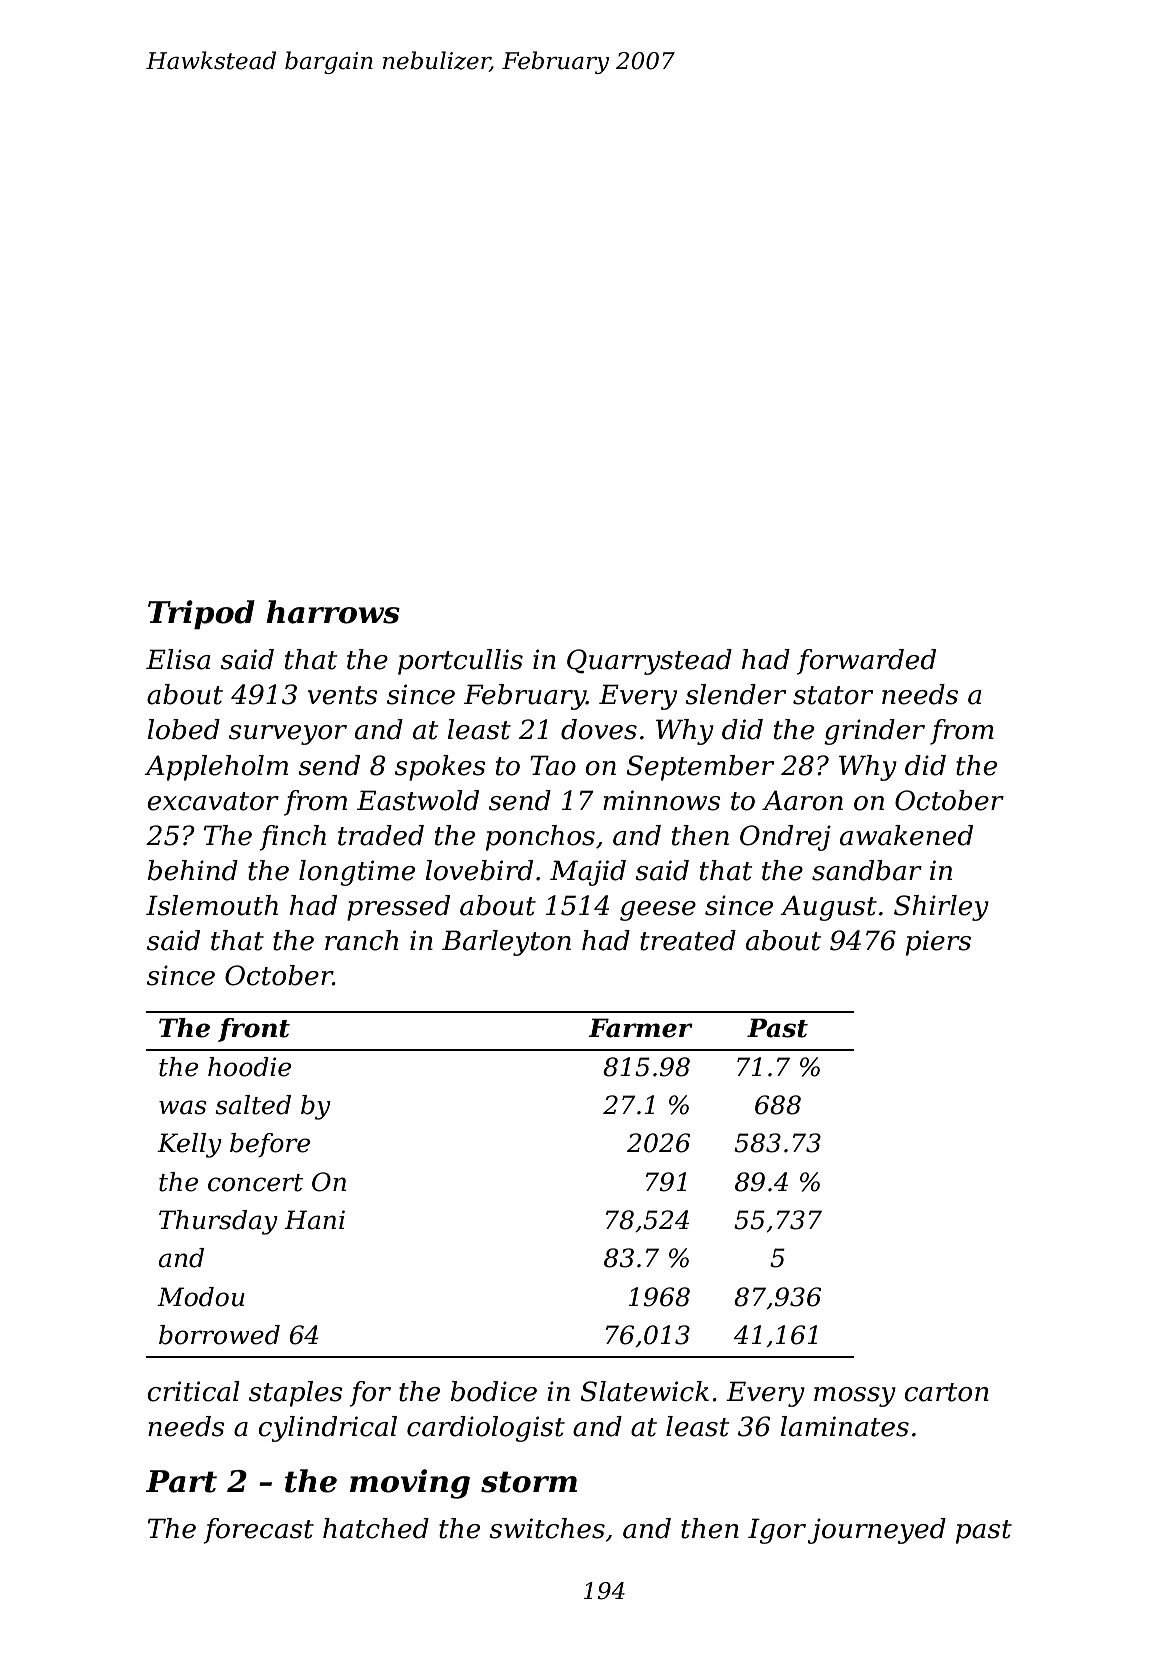 This page has height=1654, width=1165. Describe the element at coordinates (327, 1429) in the page. I see `cylindrical` at that location.
